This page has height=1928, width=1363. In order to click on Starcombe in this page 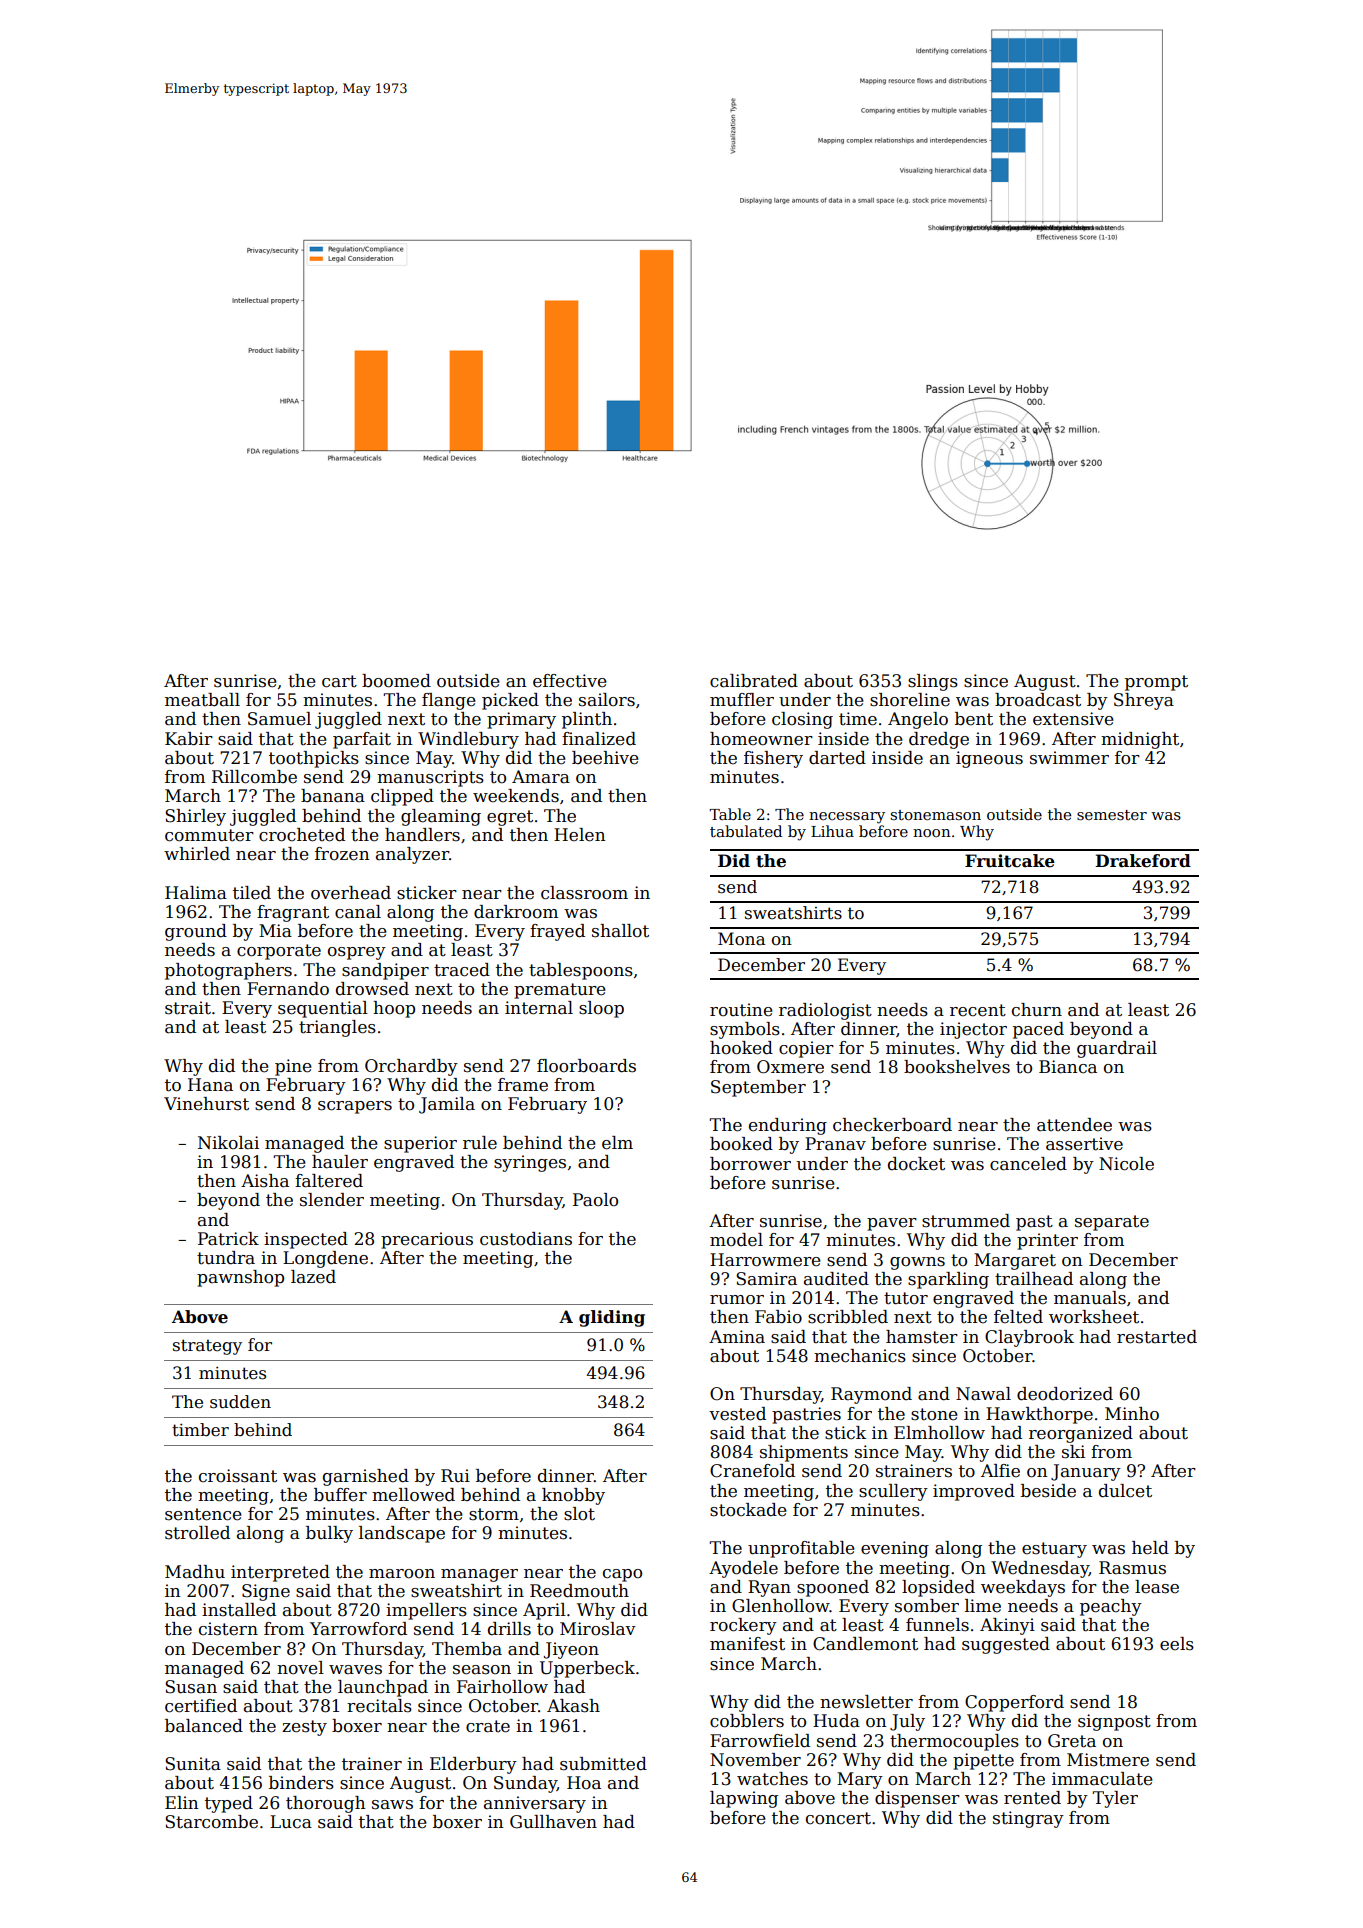, I will do `click(211, 1822)`.
